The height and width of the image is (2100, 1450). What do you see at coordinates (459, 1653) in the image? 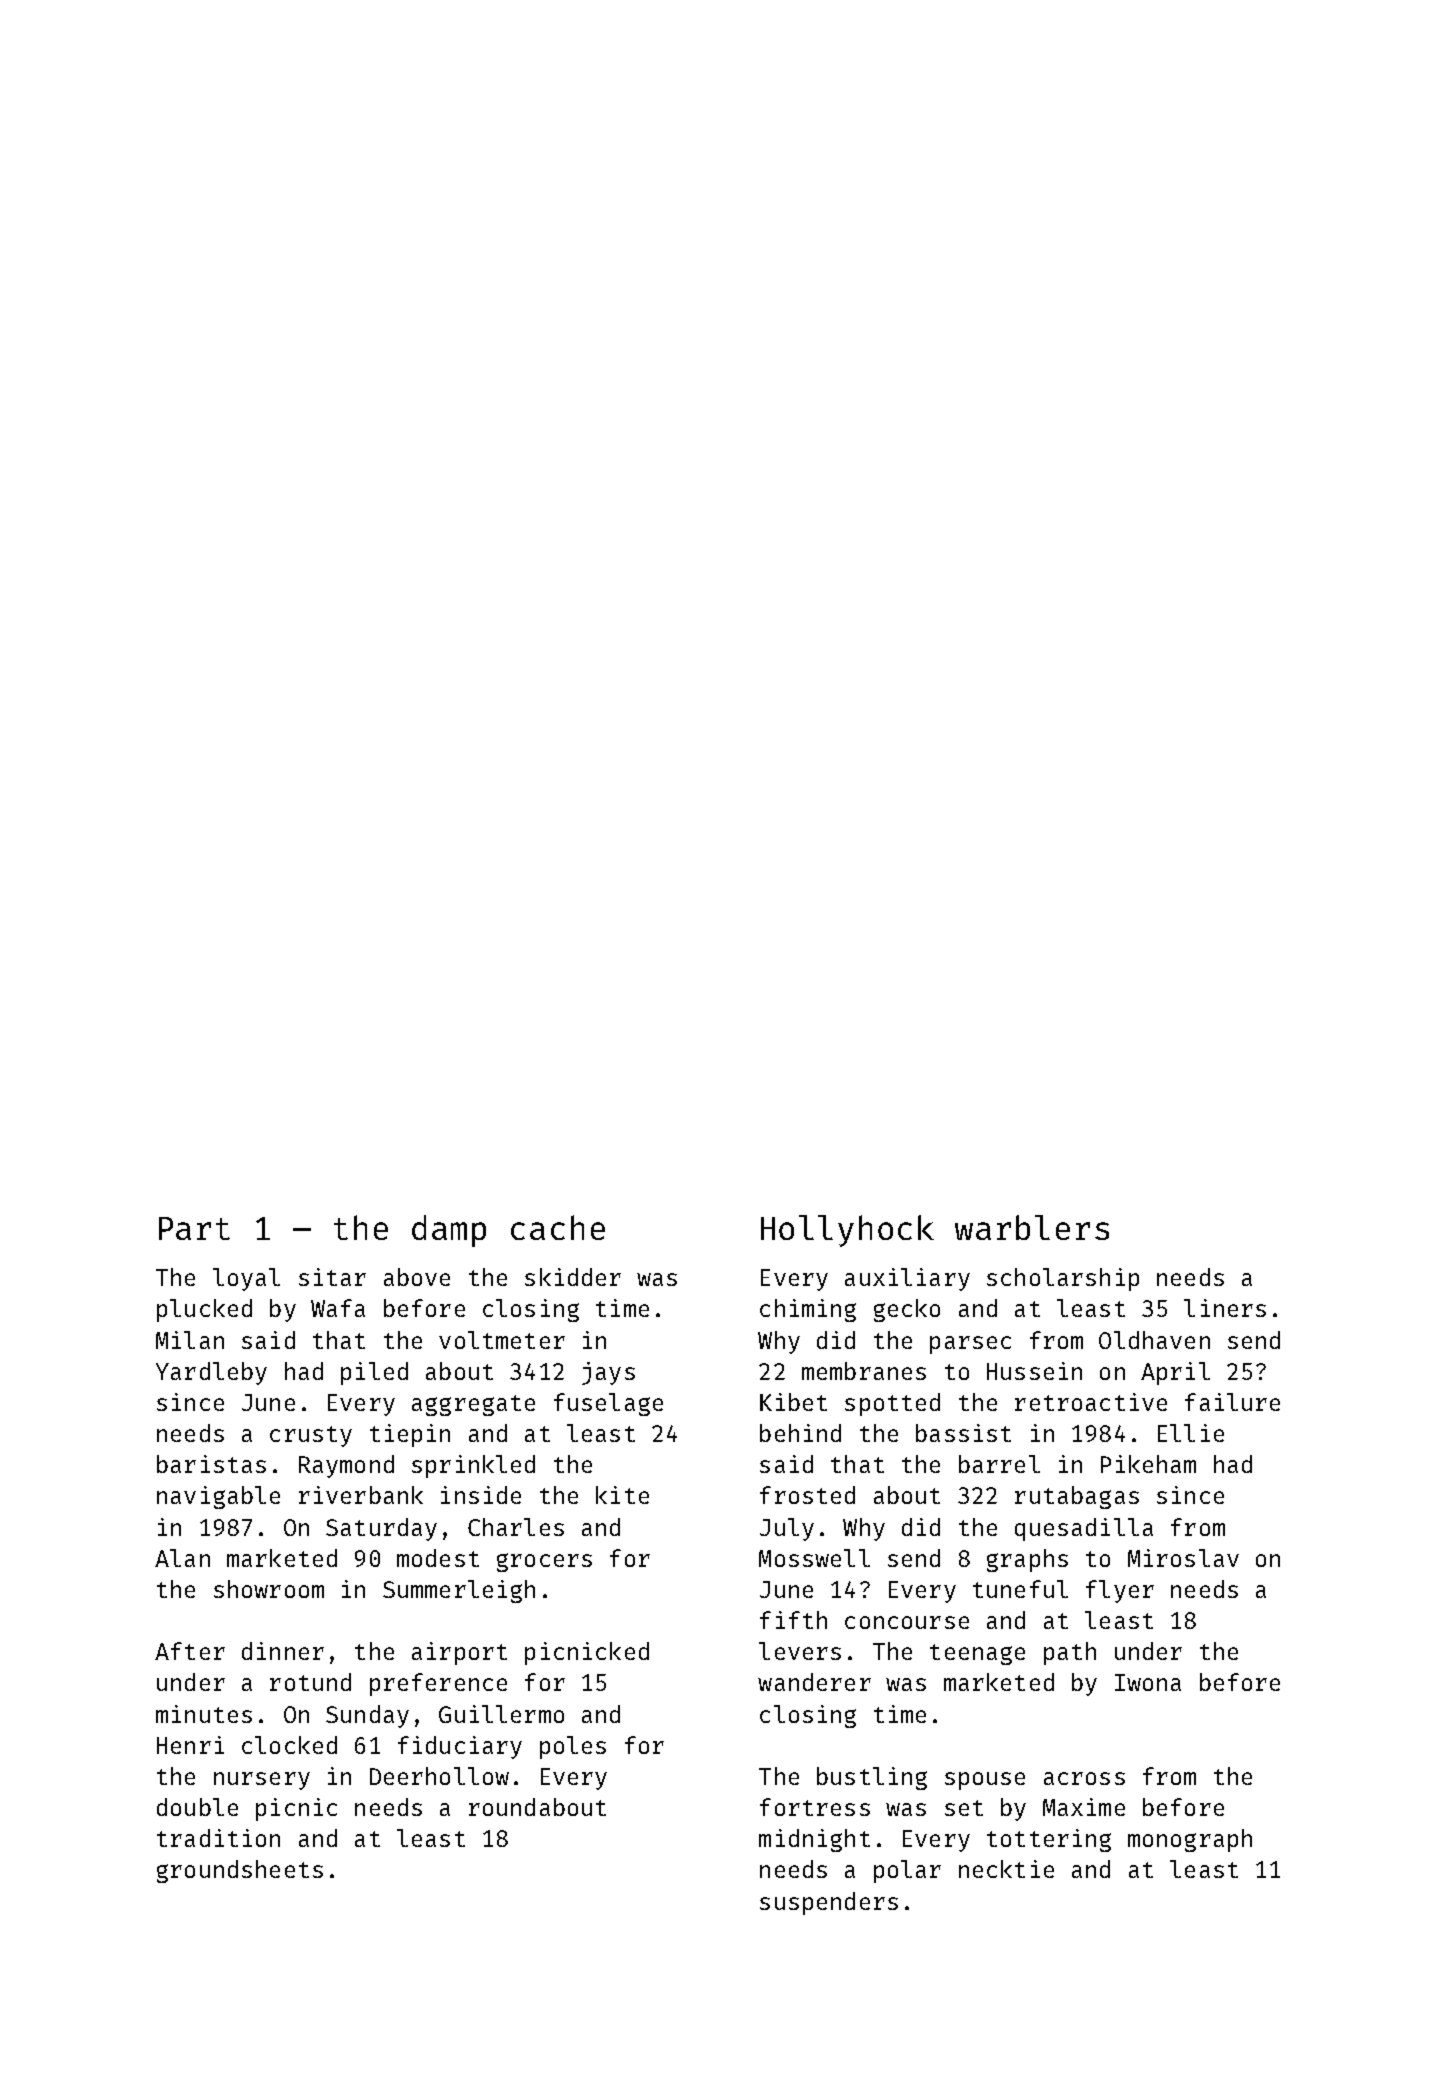
I see `airport` at bounding box center [459, 1653].
